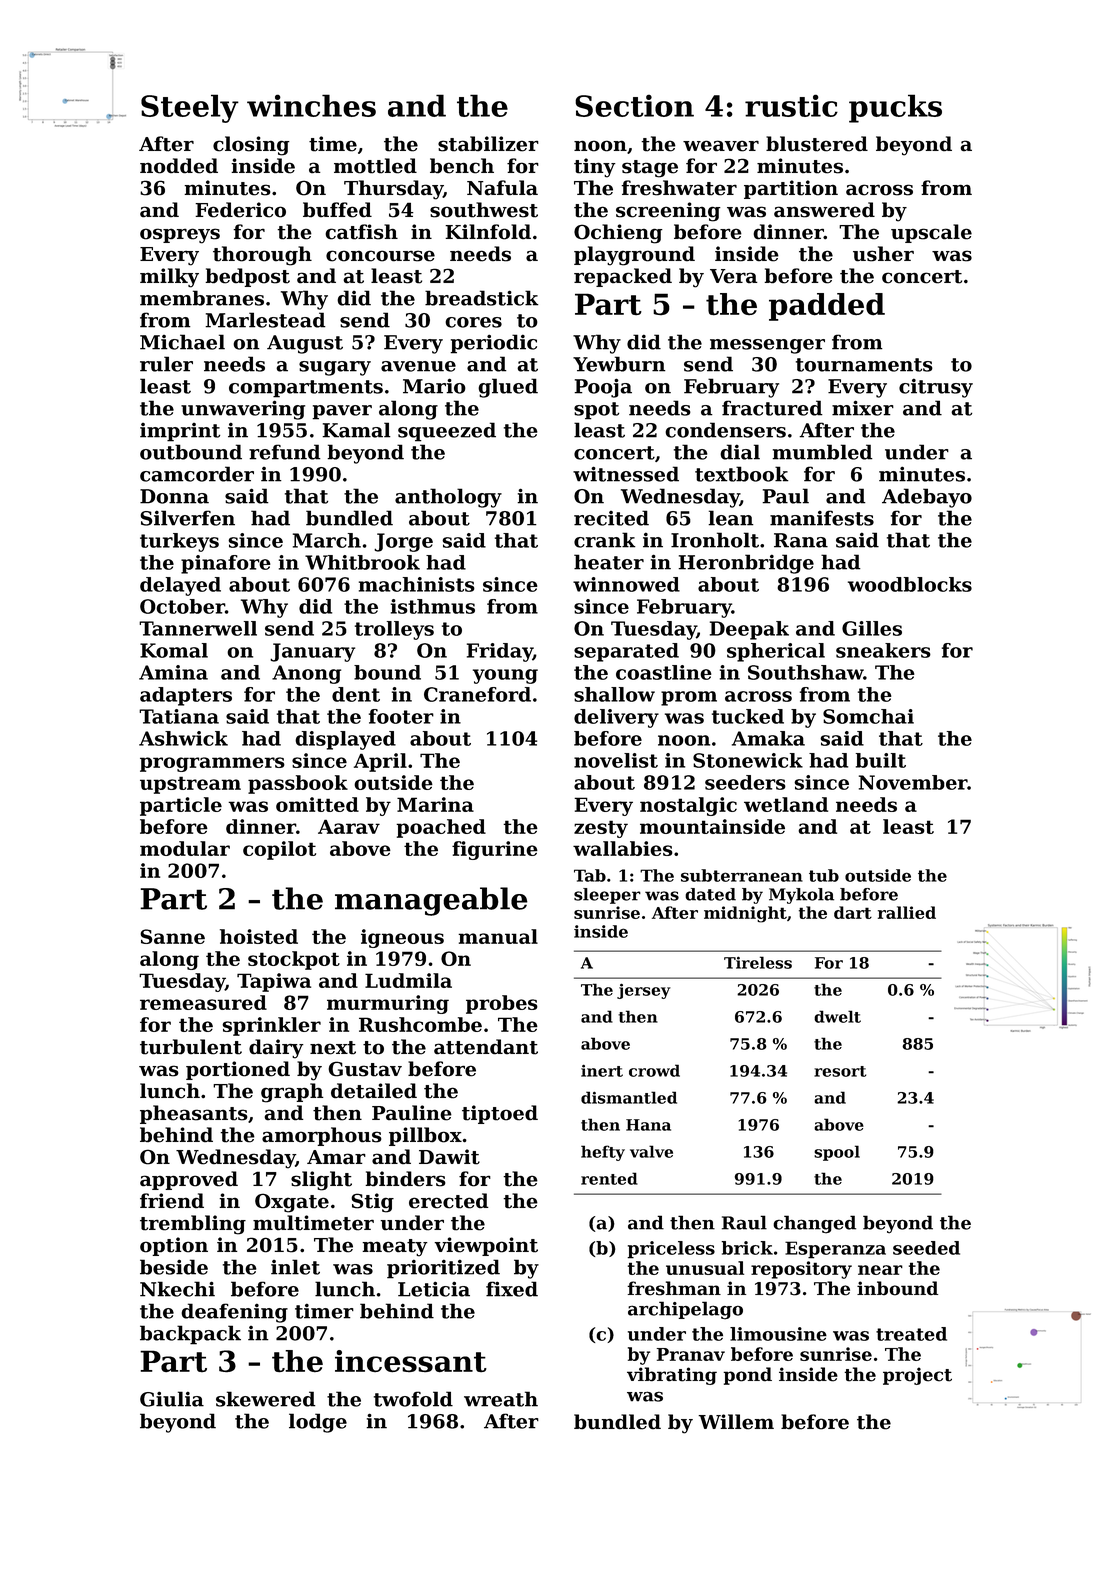 The width and height of the screenshot is (1112, 1573). Describe the element at coordinates (266, 1399) in the screenshot. I see `skewered` at that location.
